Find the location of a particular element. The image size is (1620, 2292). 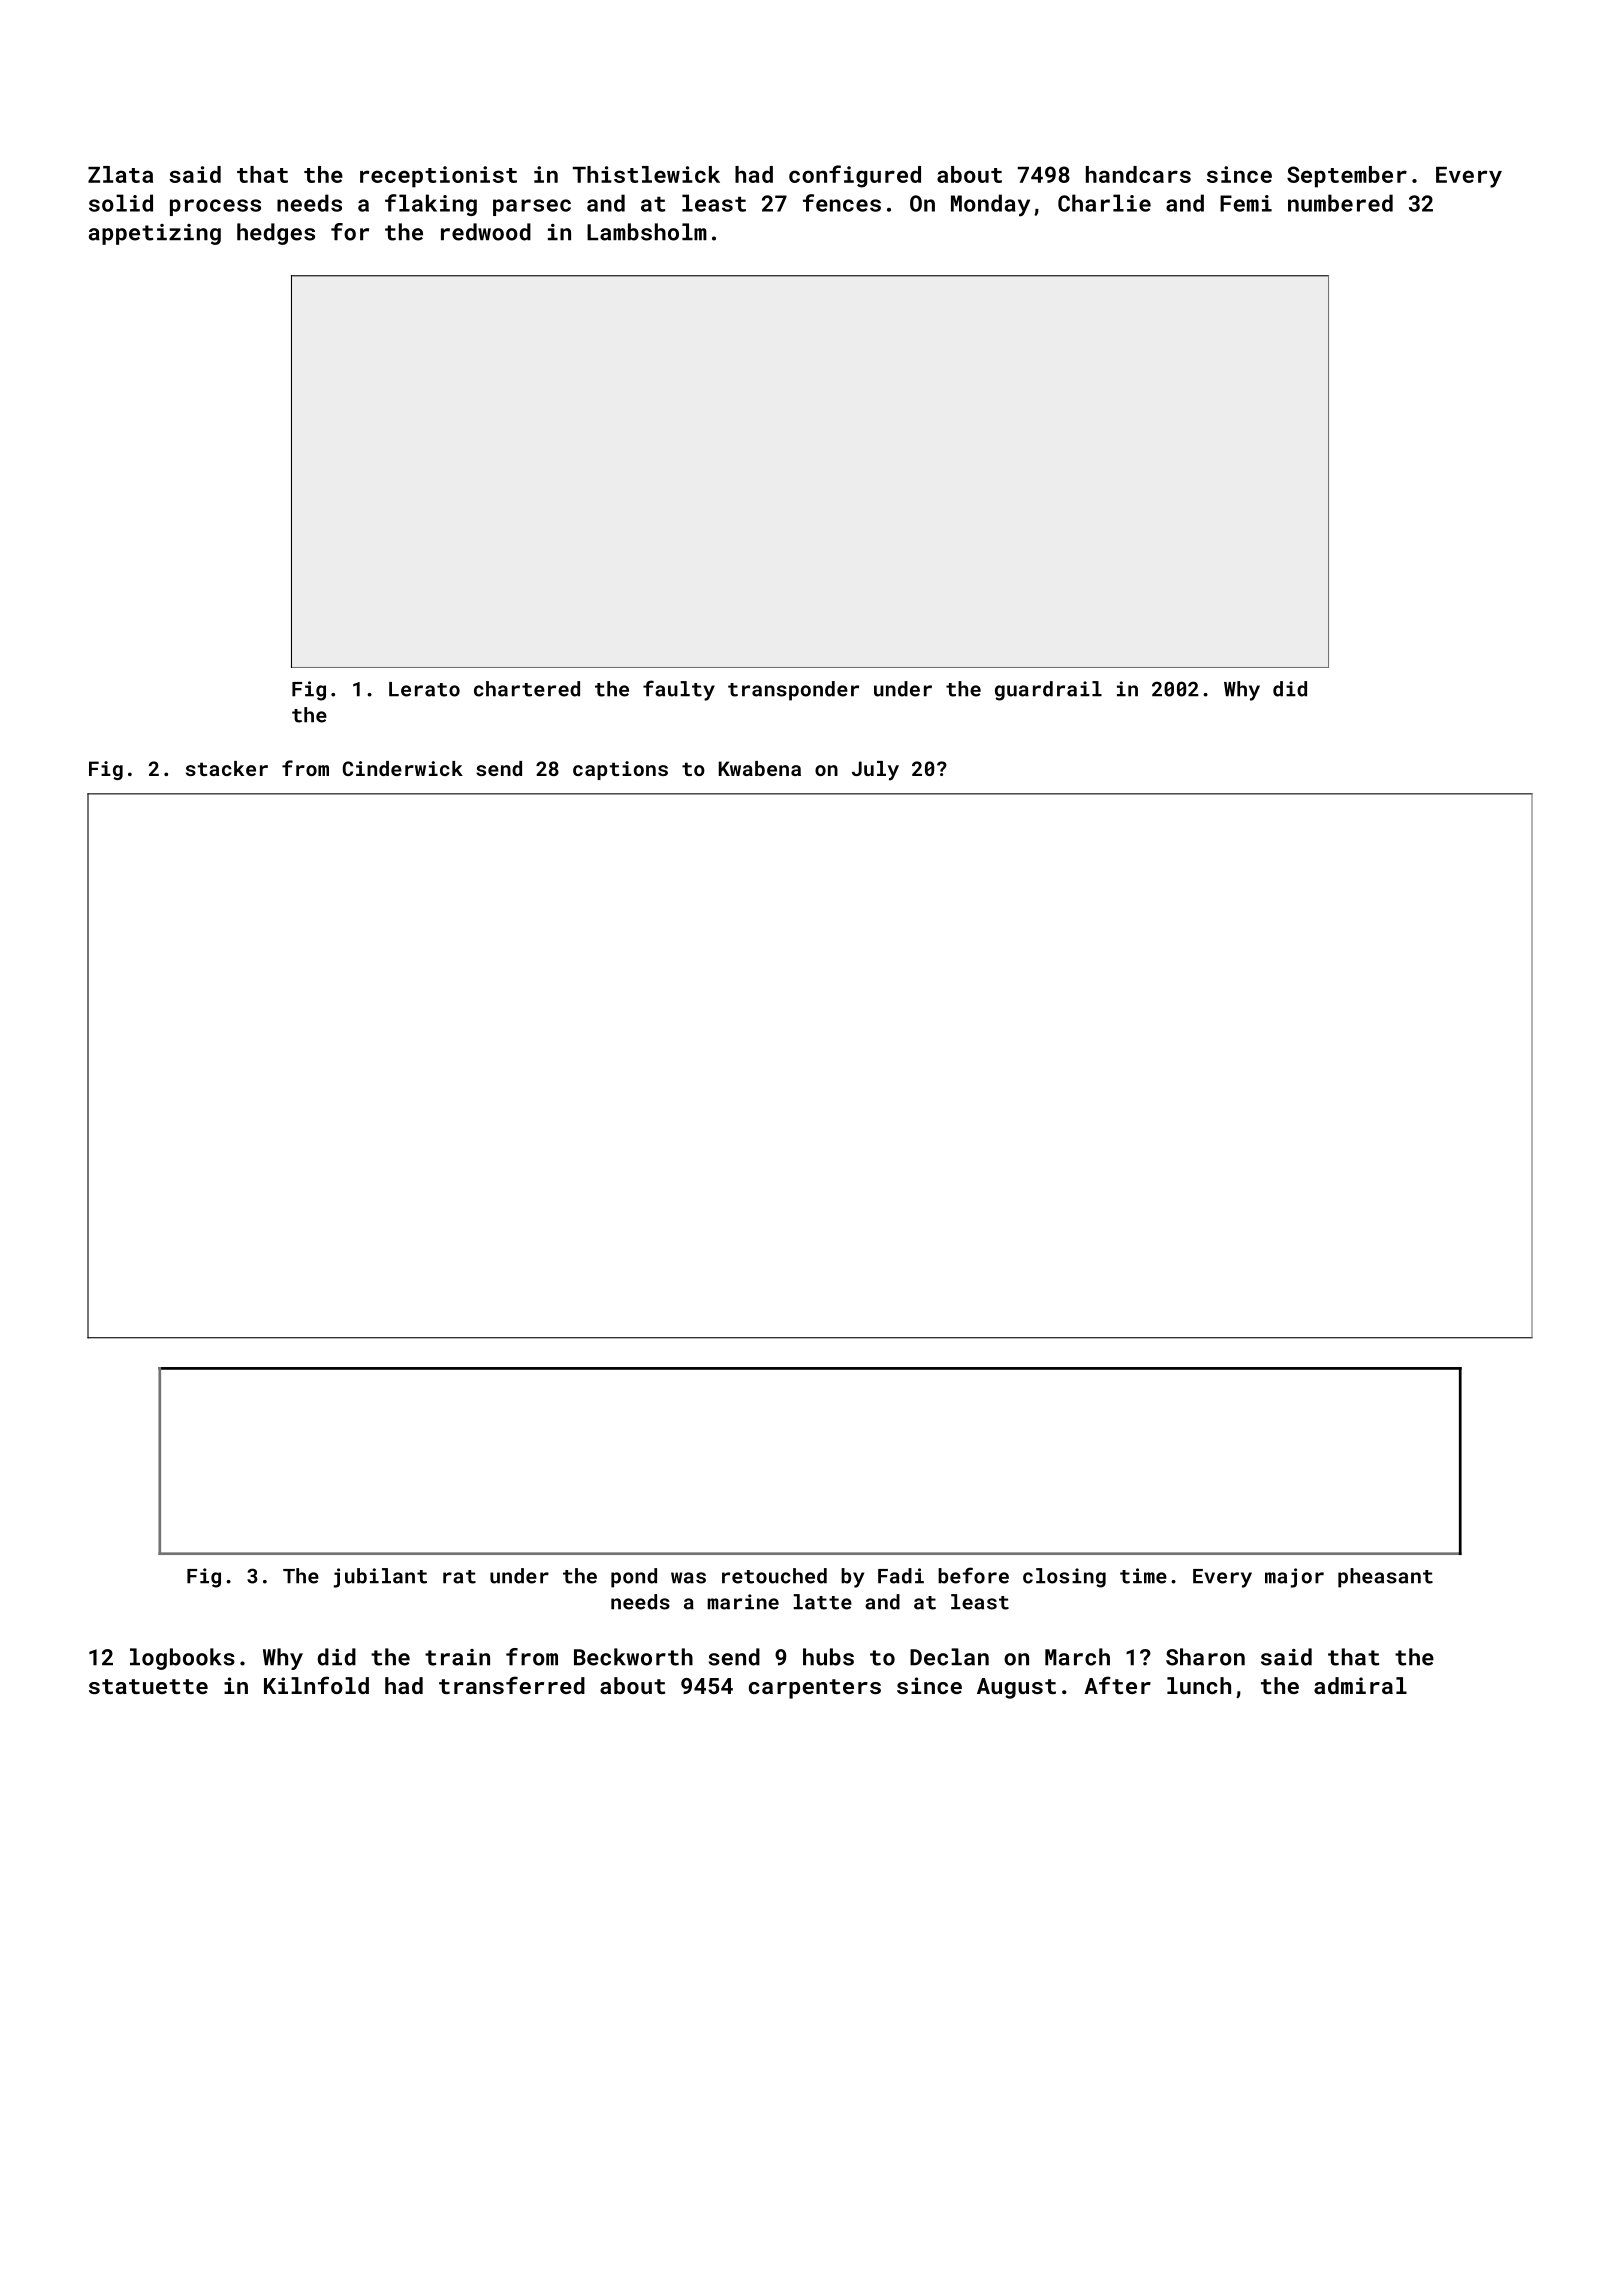

Fadi is located at coordinates (901, 1576).
